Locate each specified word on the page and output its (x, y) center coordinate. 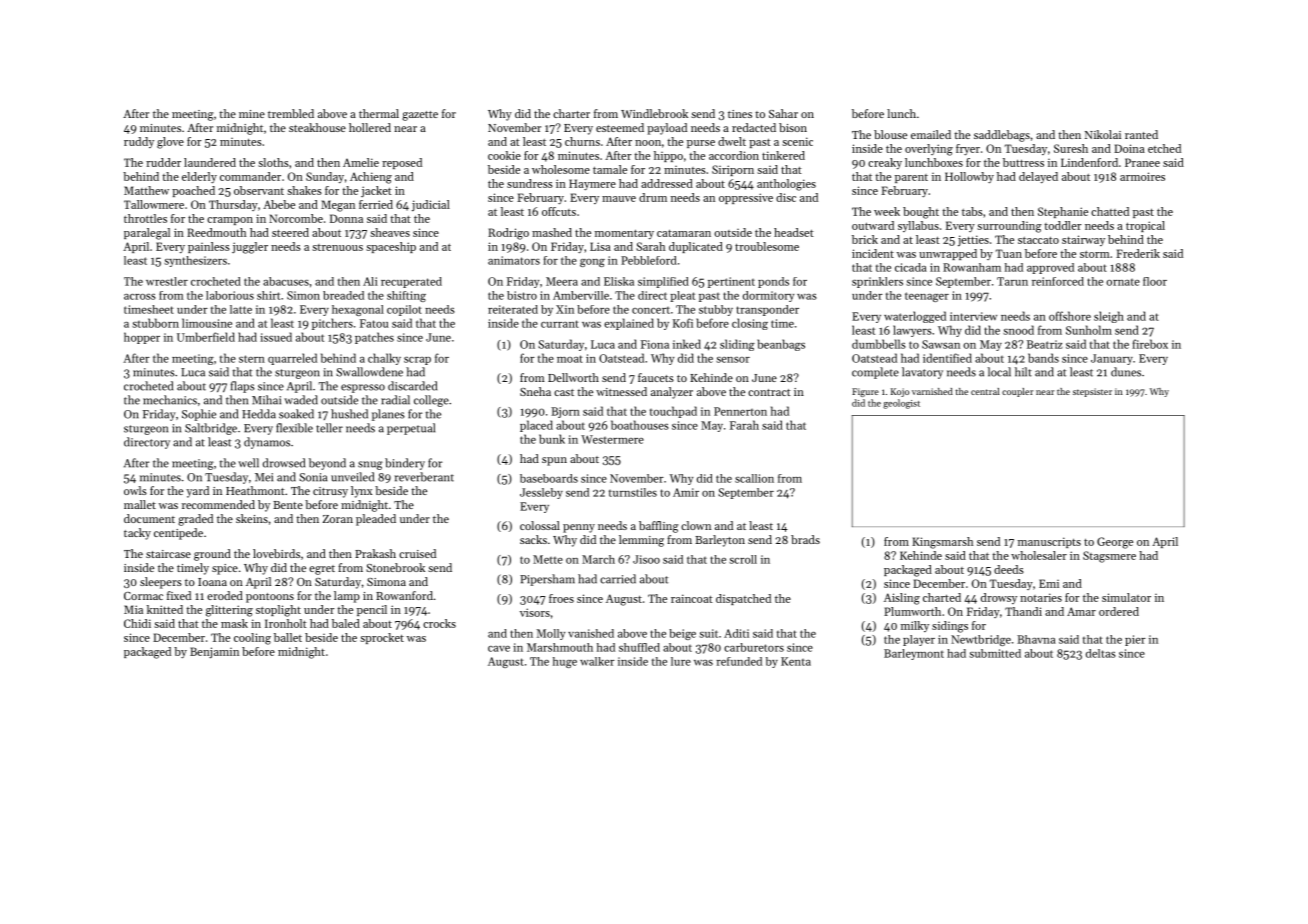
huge (565, 662)
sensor (733, 360)
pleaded (376, 520)
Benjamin (214, 652)
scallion (754, 478)
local (999, 372)
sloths (273, 162)
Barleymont (914, 654)
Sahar (783, 113)
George (1115, 543)
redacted (754, 127)
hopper (142, 338)
